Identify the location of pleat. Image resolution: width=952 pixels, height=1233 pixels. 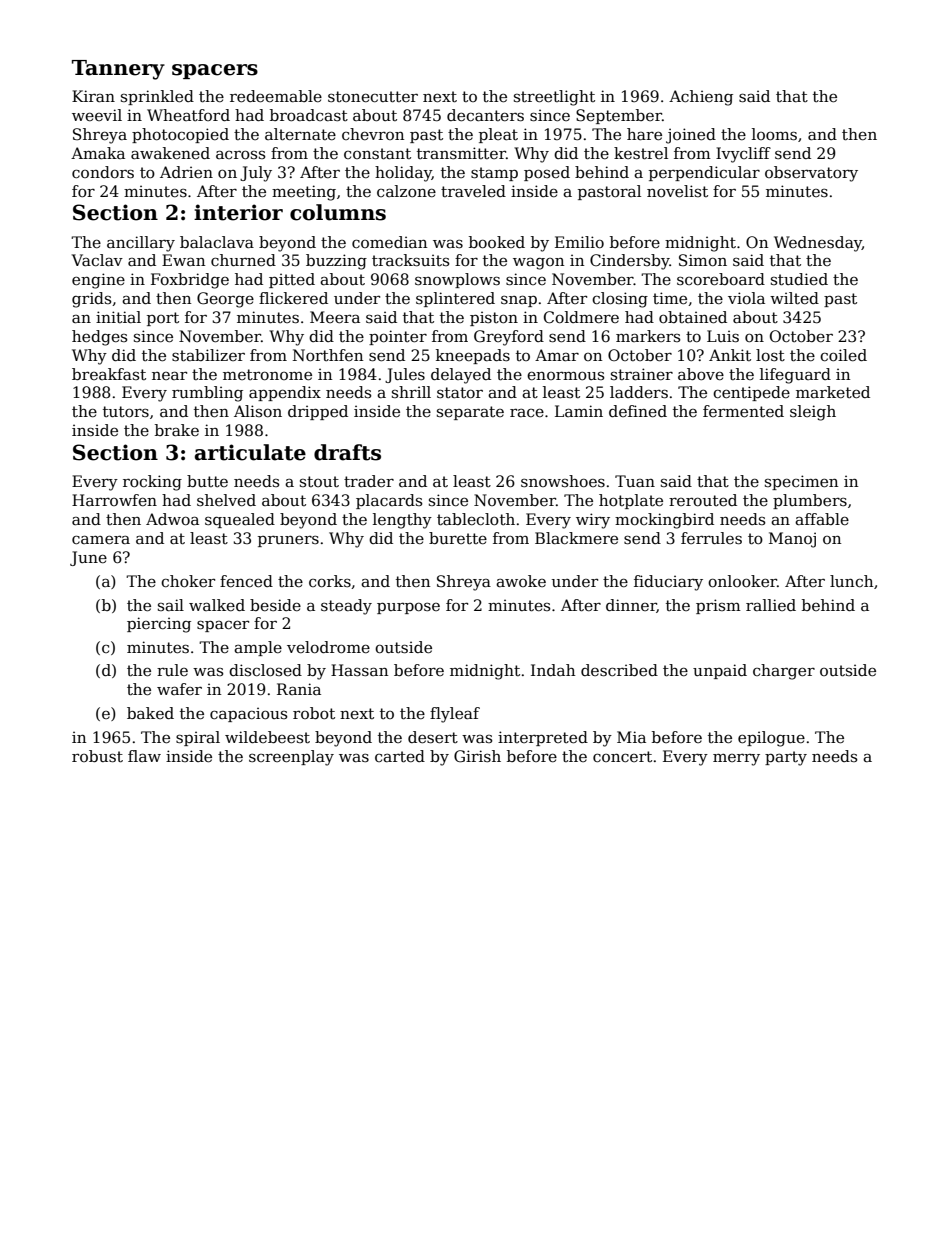
(498, 135).
